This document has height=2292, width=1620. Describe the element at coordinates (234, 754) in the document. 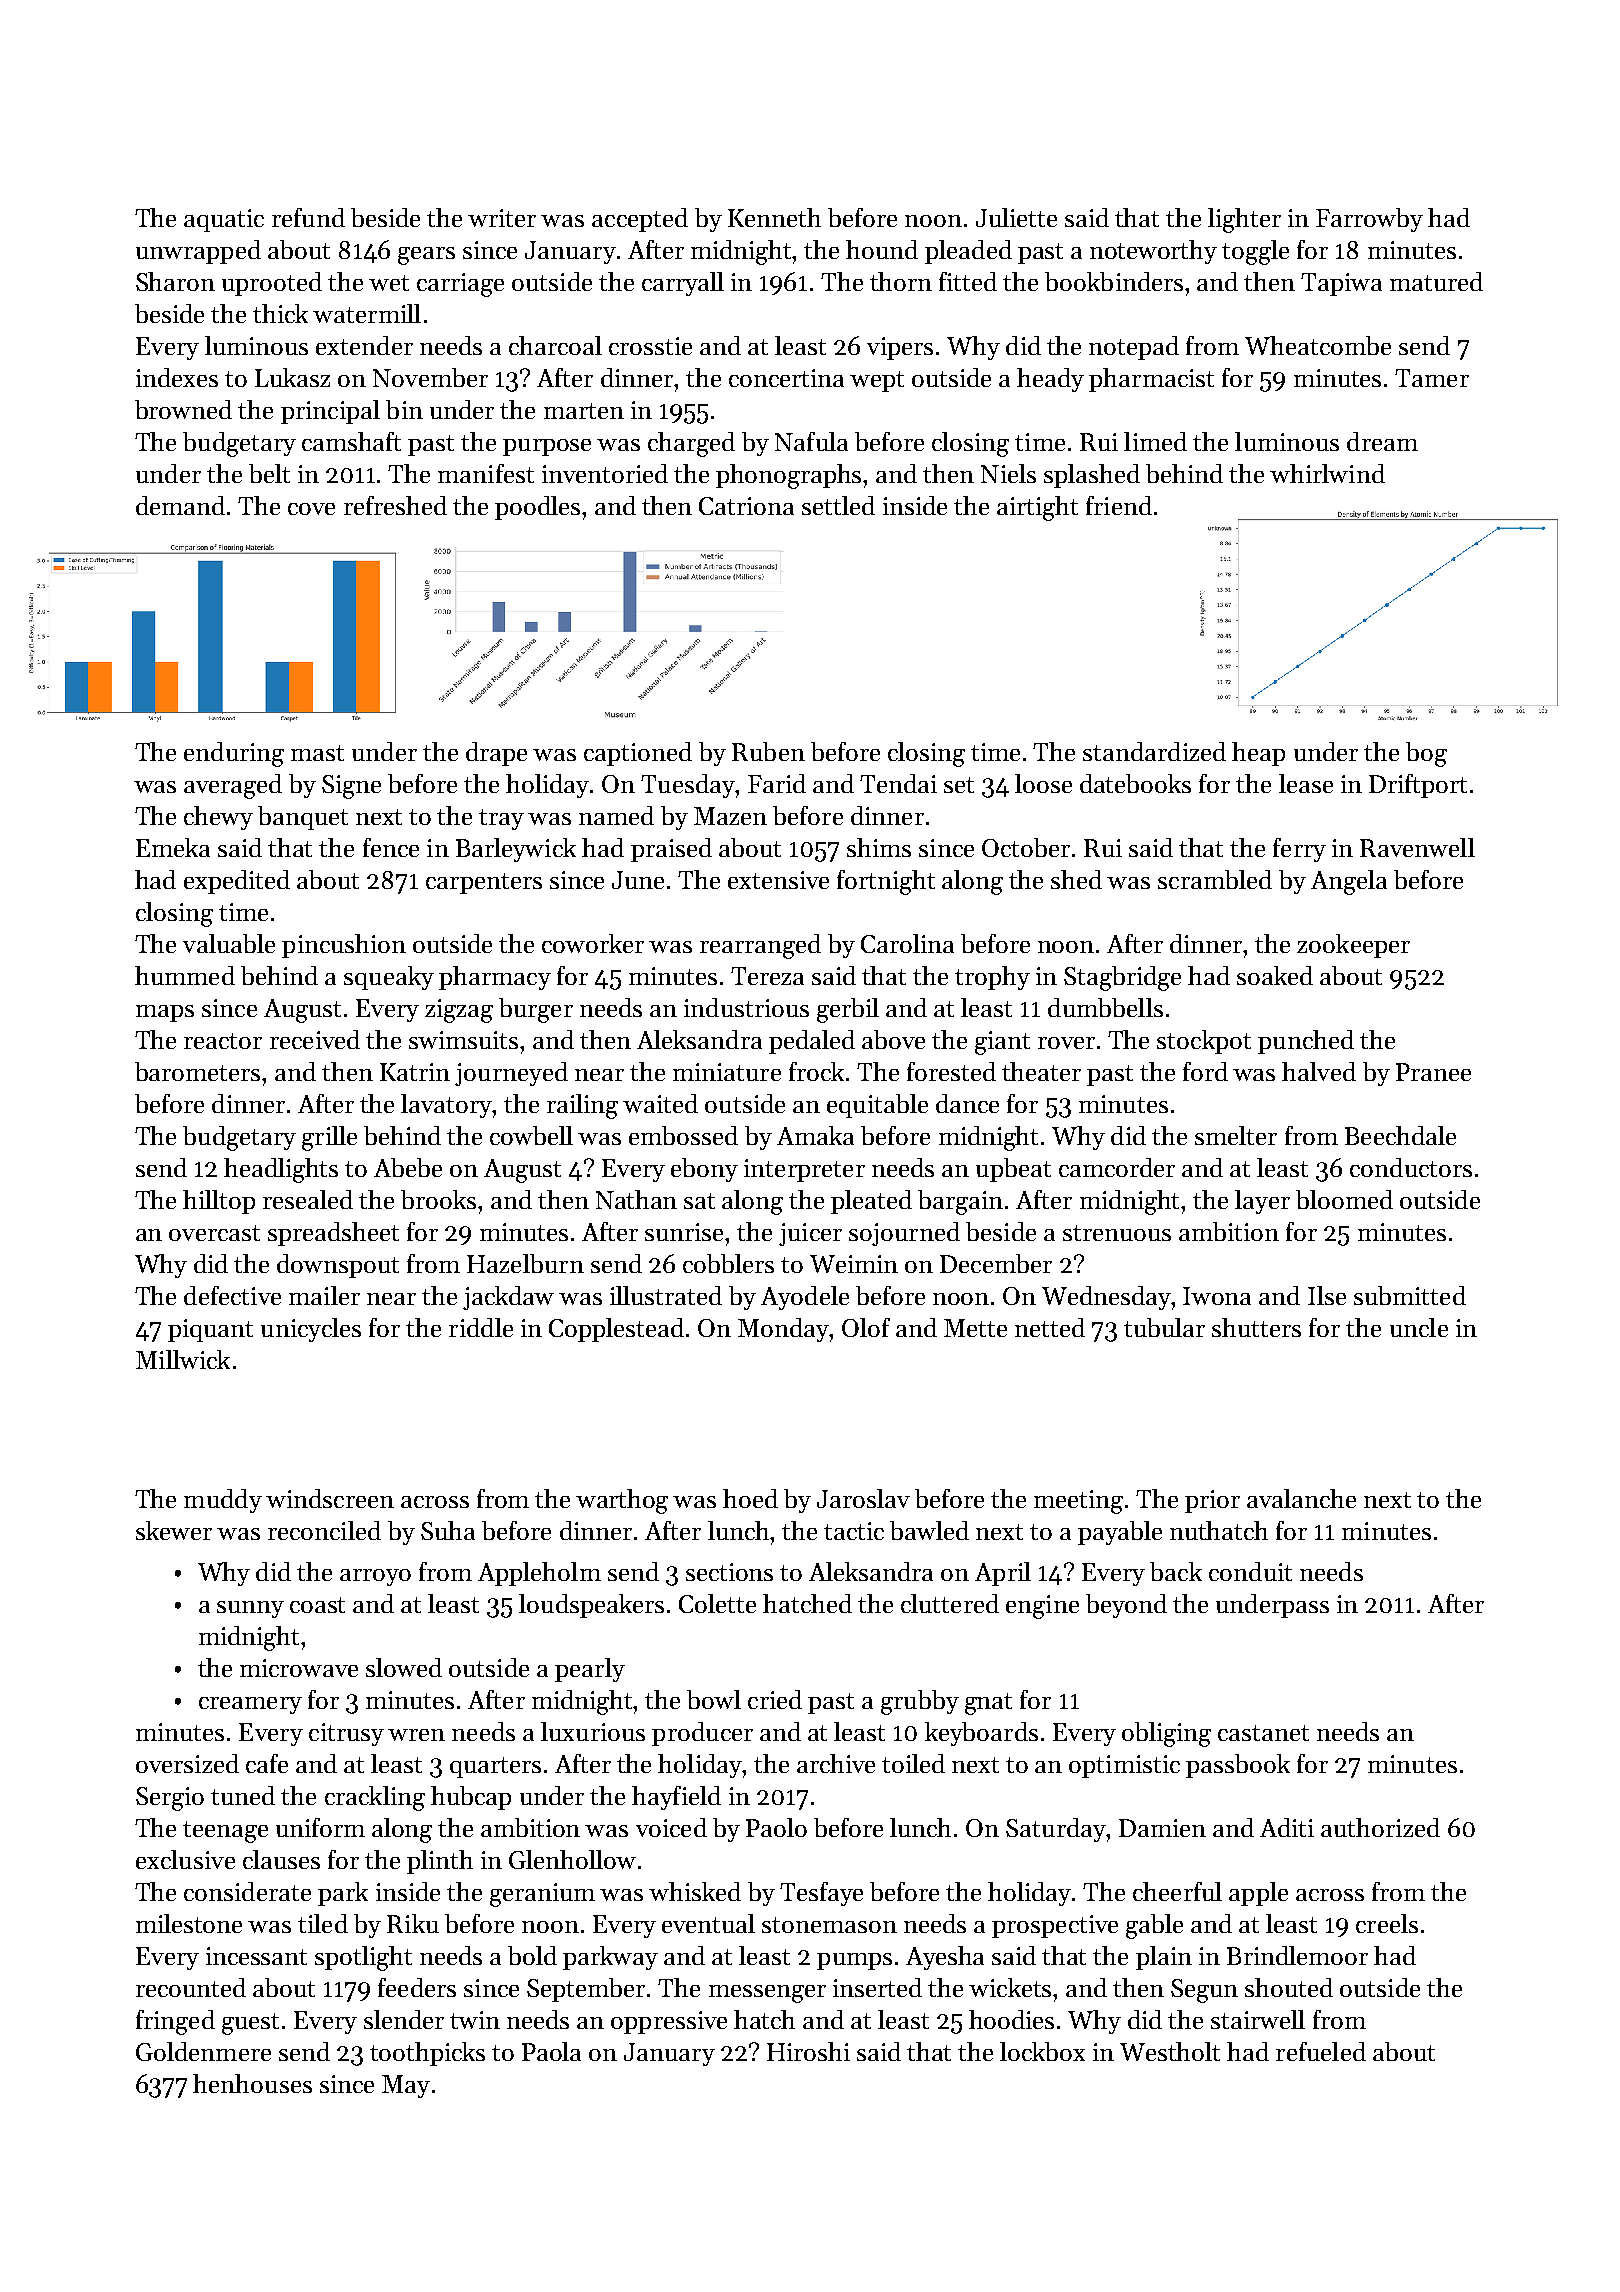

I see `enduring` at that location.
